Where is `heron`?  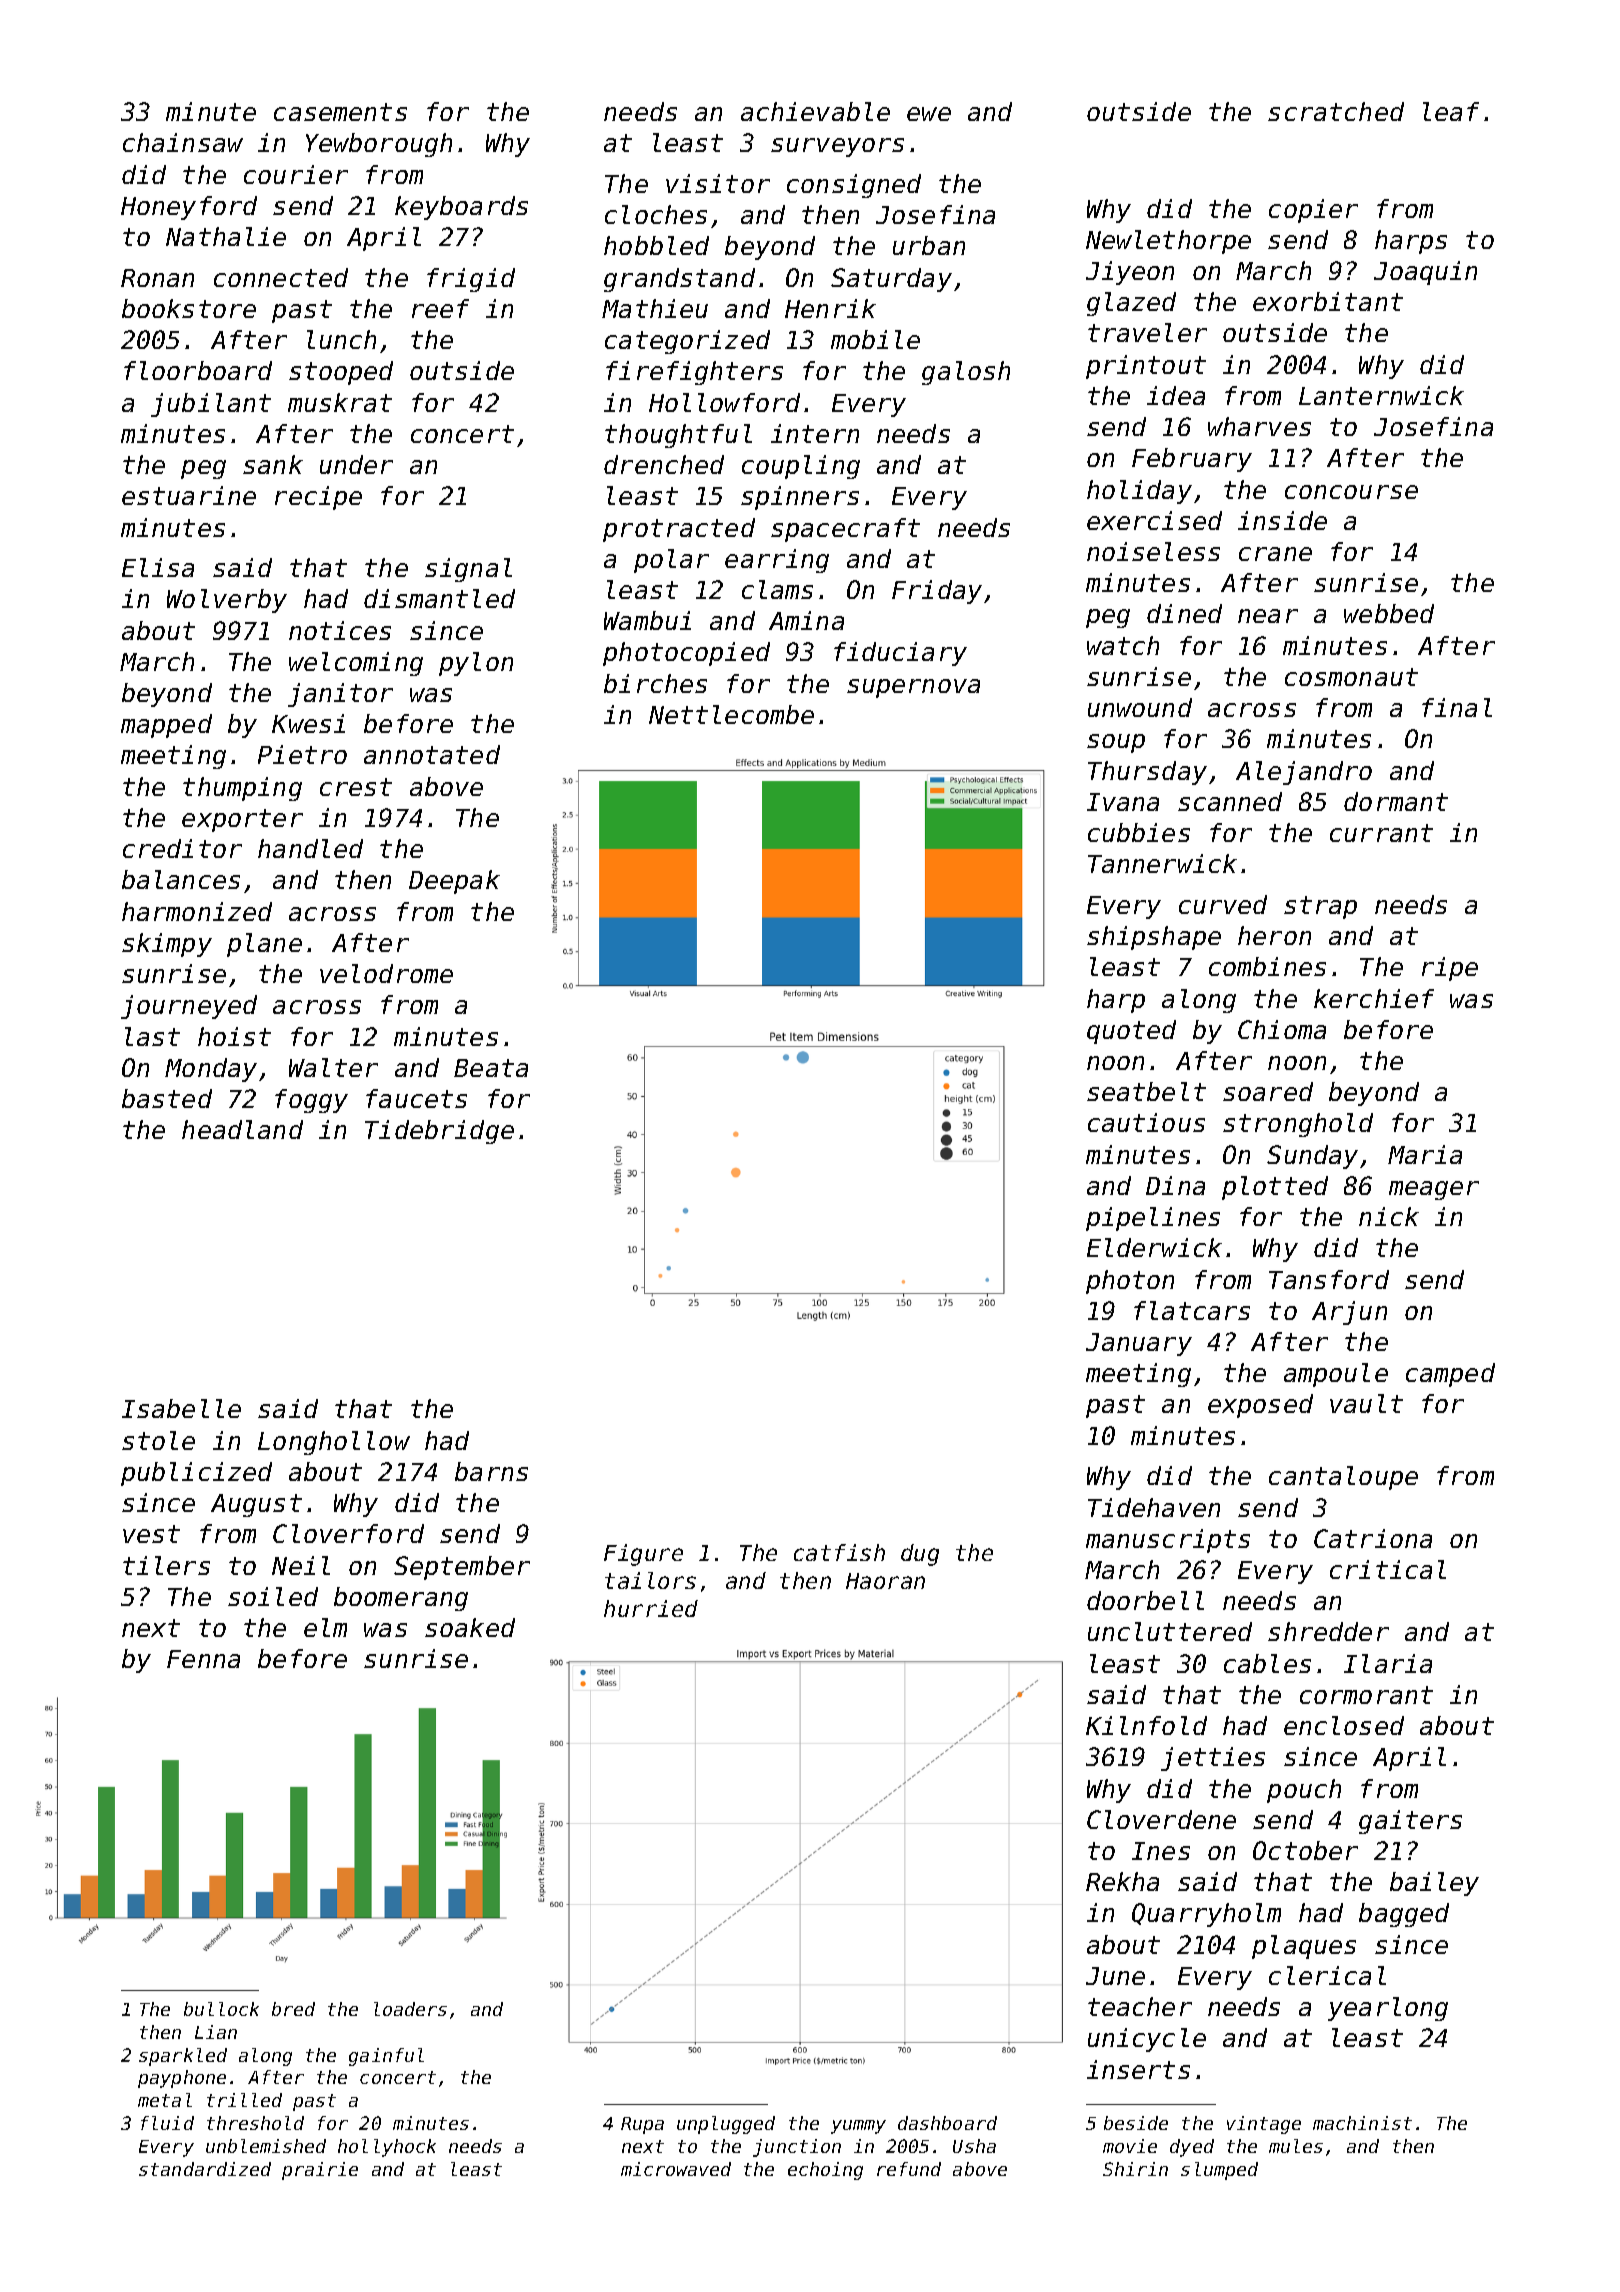 heron is located at coordinates (1274, 935).
